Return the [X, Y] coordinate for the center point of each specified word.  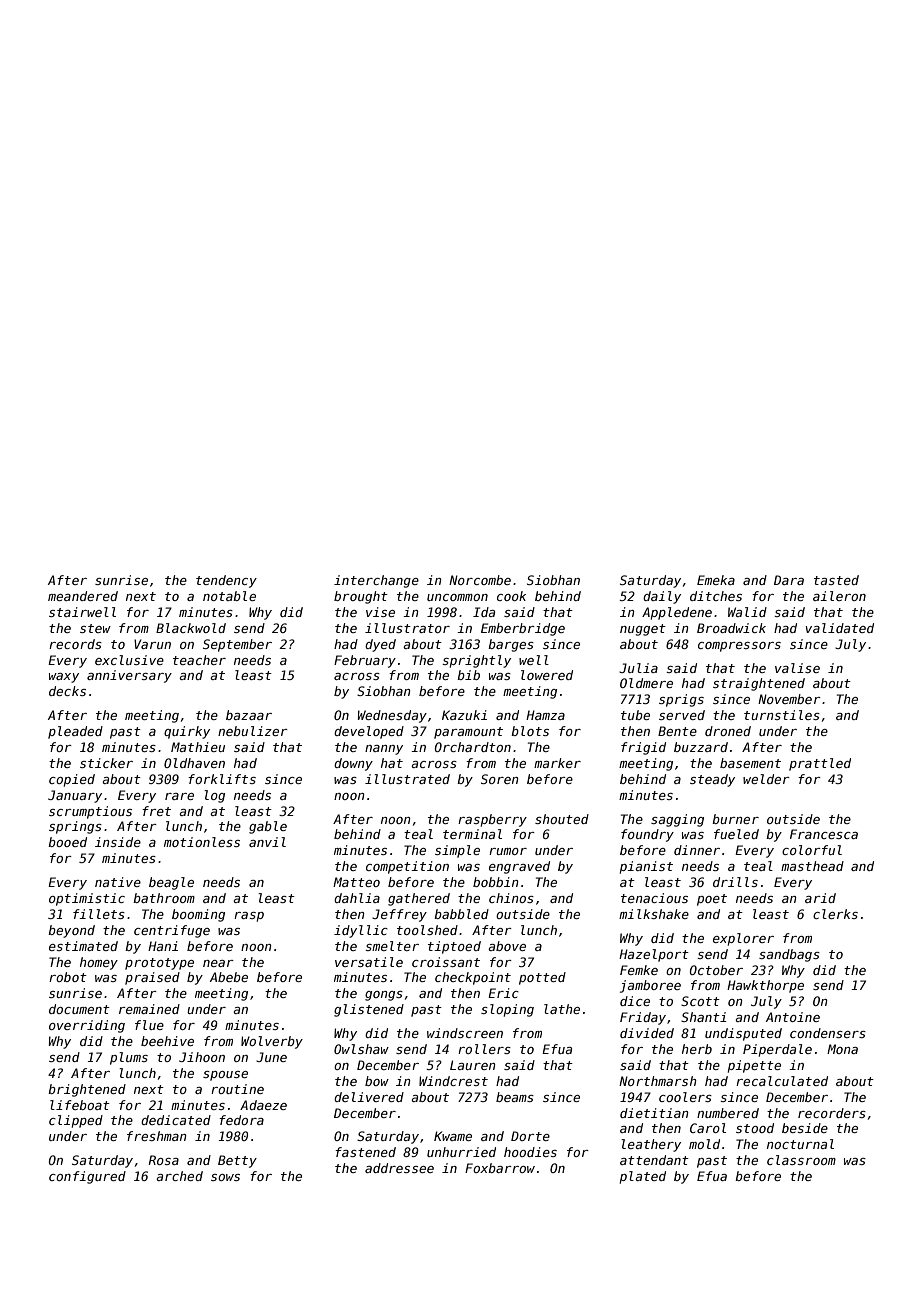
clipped [76, 1121]
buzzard [701, 747]
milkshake [654, 914]
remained [149, 1009]
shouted [562, 819]
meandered [83, 596]
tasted [836, 580]
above [507, 946]
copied [72, 780]
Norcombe [480, 580]
